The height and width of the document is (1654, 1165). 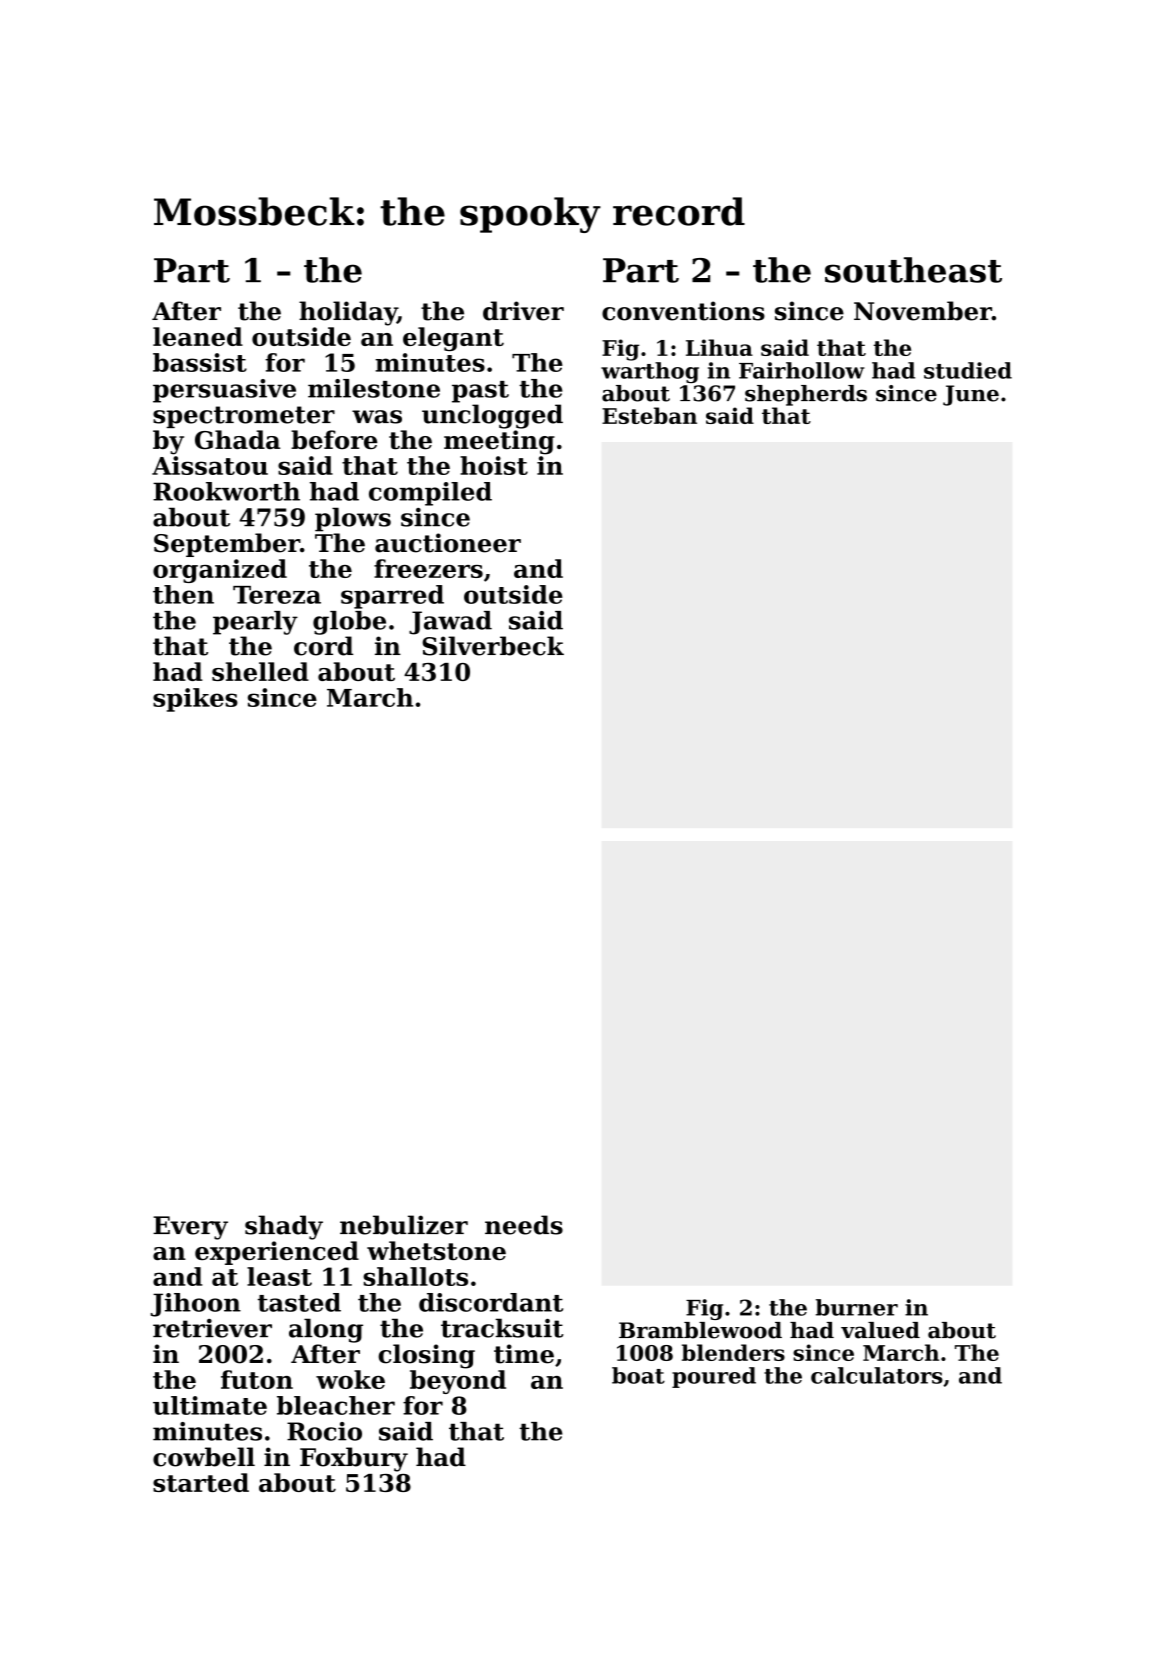 What do you see at coordinates (971, 395) in the document?
I see `June` at bounding box center [971, 395].
